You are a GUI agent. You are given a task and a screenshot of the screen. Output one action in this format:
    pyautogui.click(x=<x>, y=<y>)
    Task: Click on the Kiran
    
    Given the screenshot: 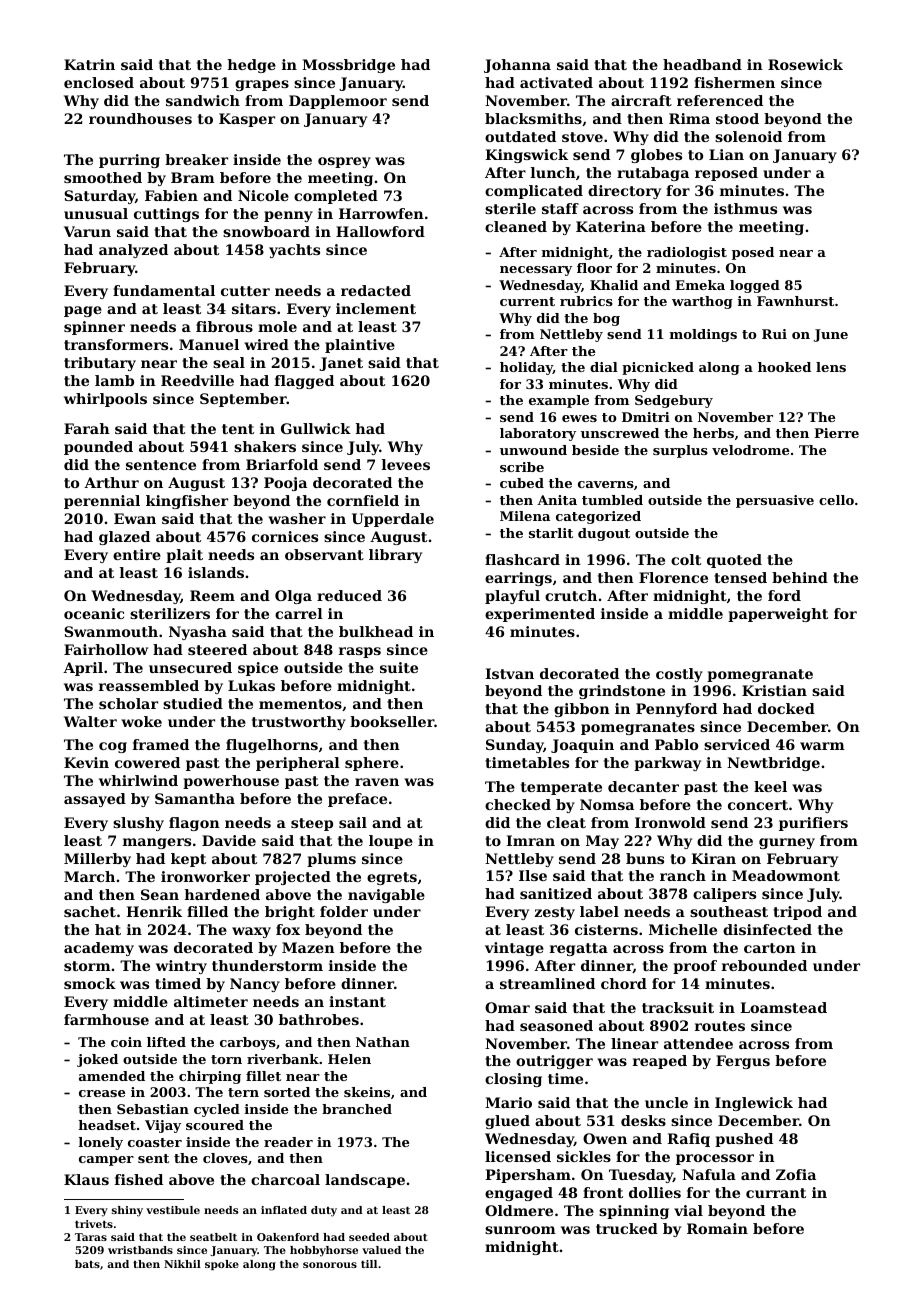 What is the action you would take?
    pyautogui.click(x=713, y=858)
